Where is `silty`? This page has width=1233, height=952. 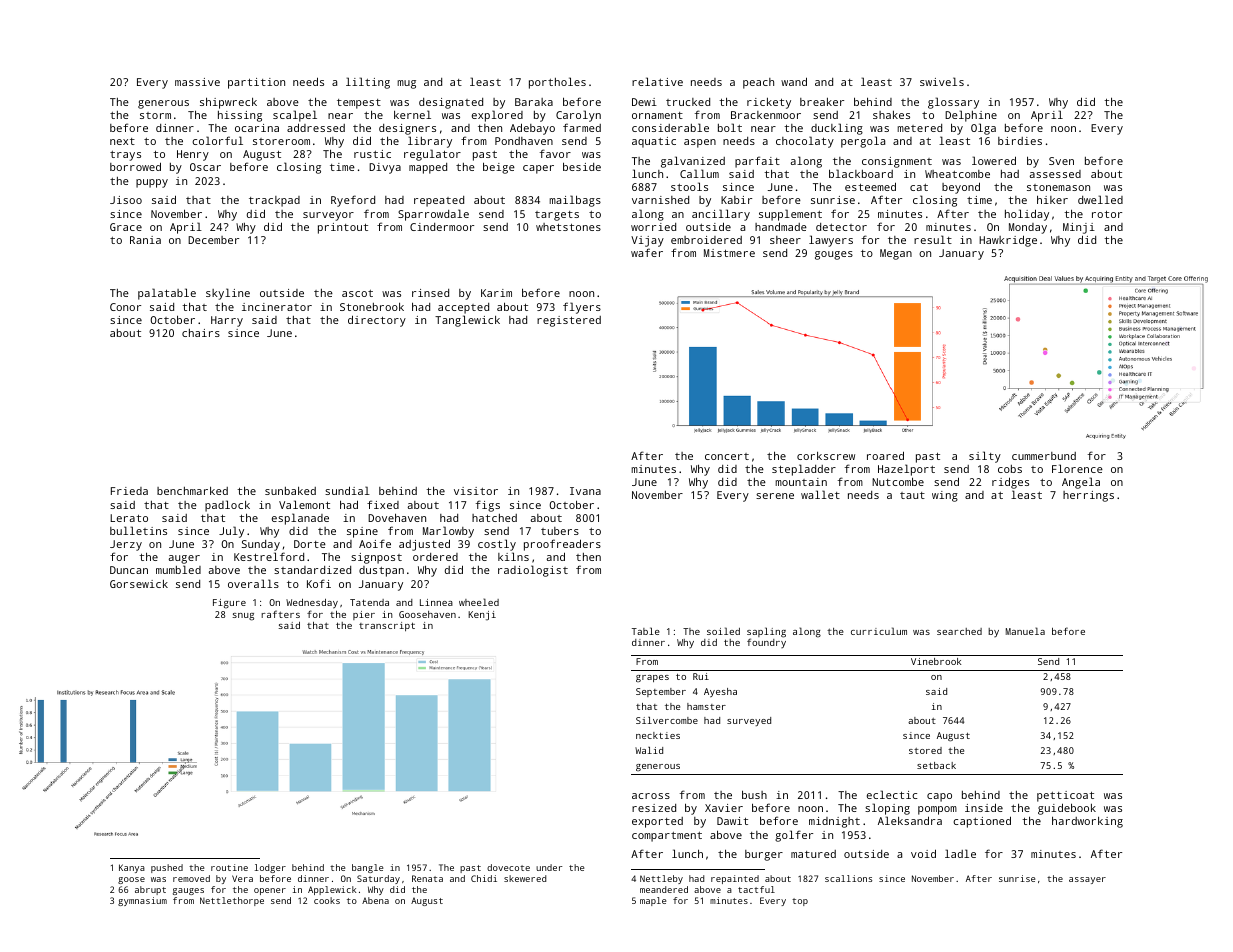
silty is located at coordinates (985, 457).
